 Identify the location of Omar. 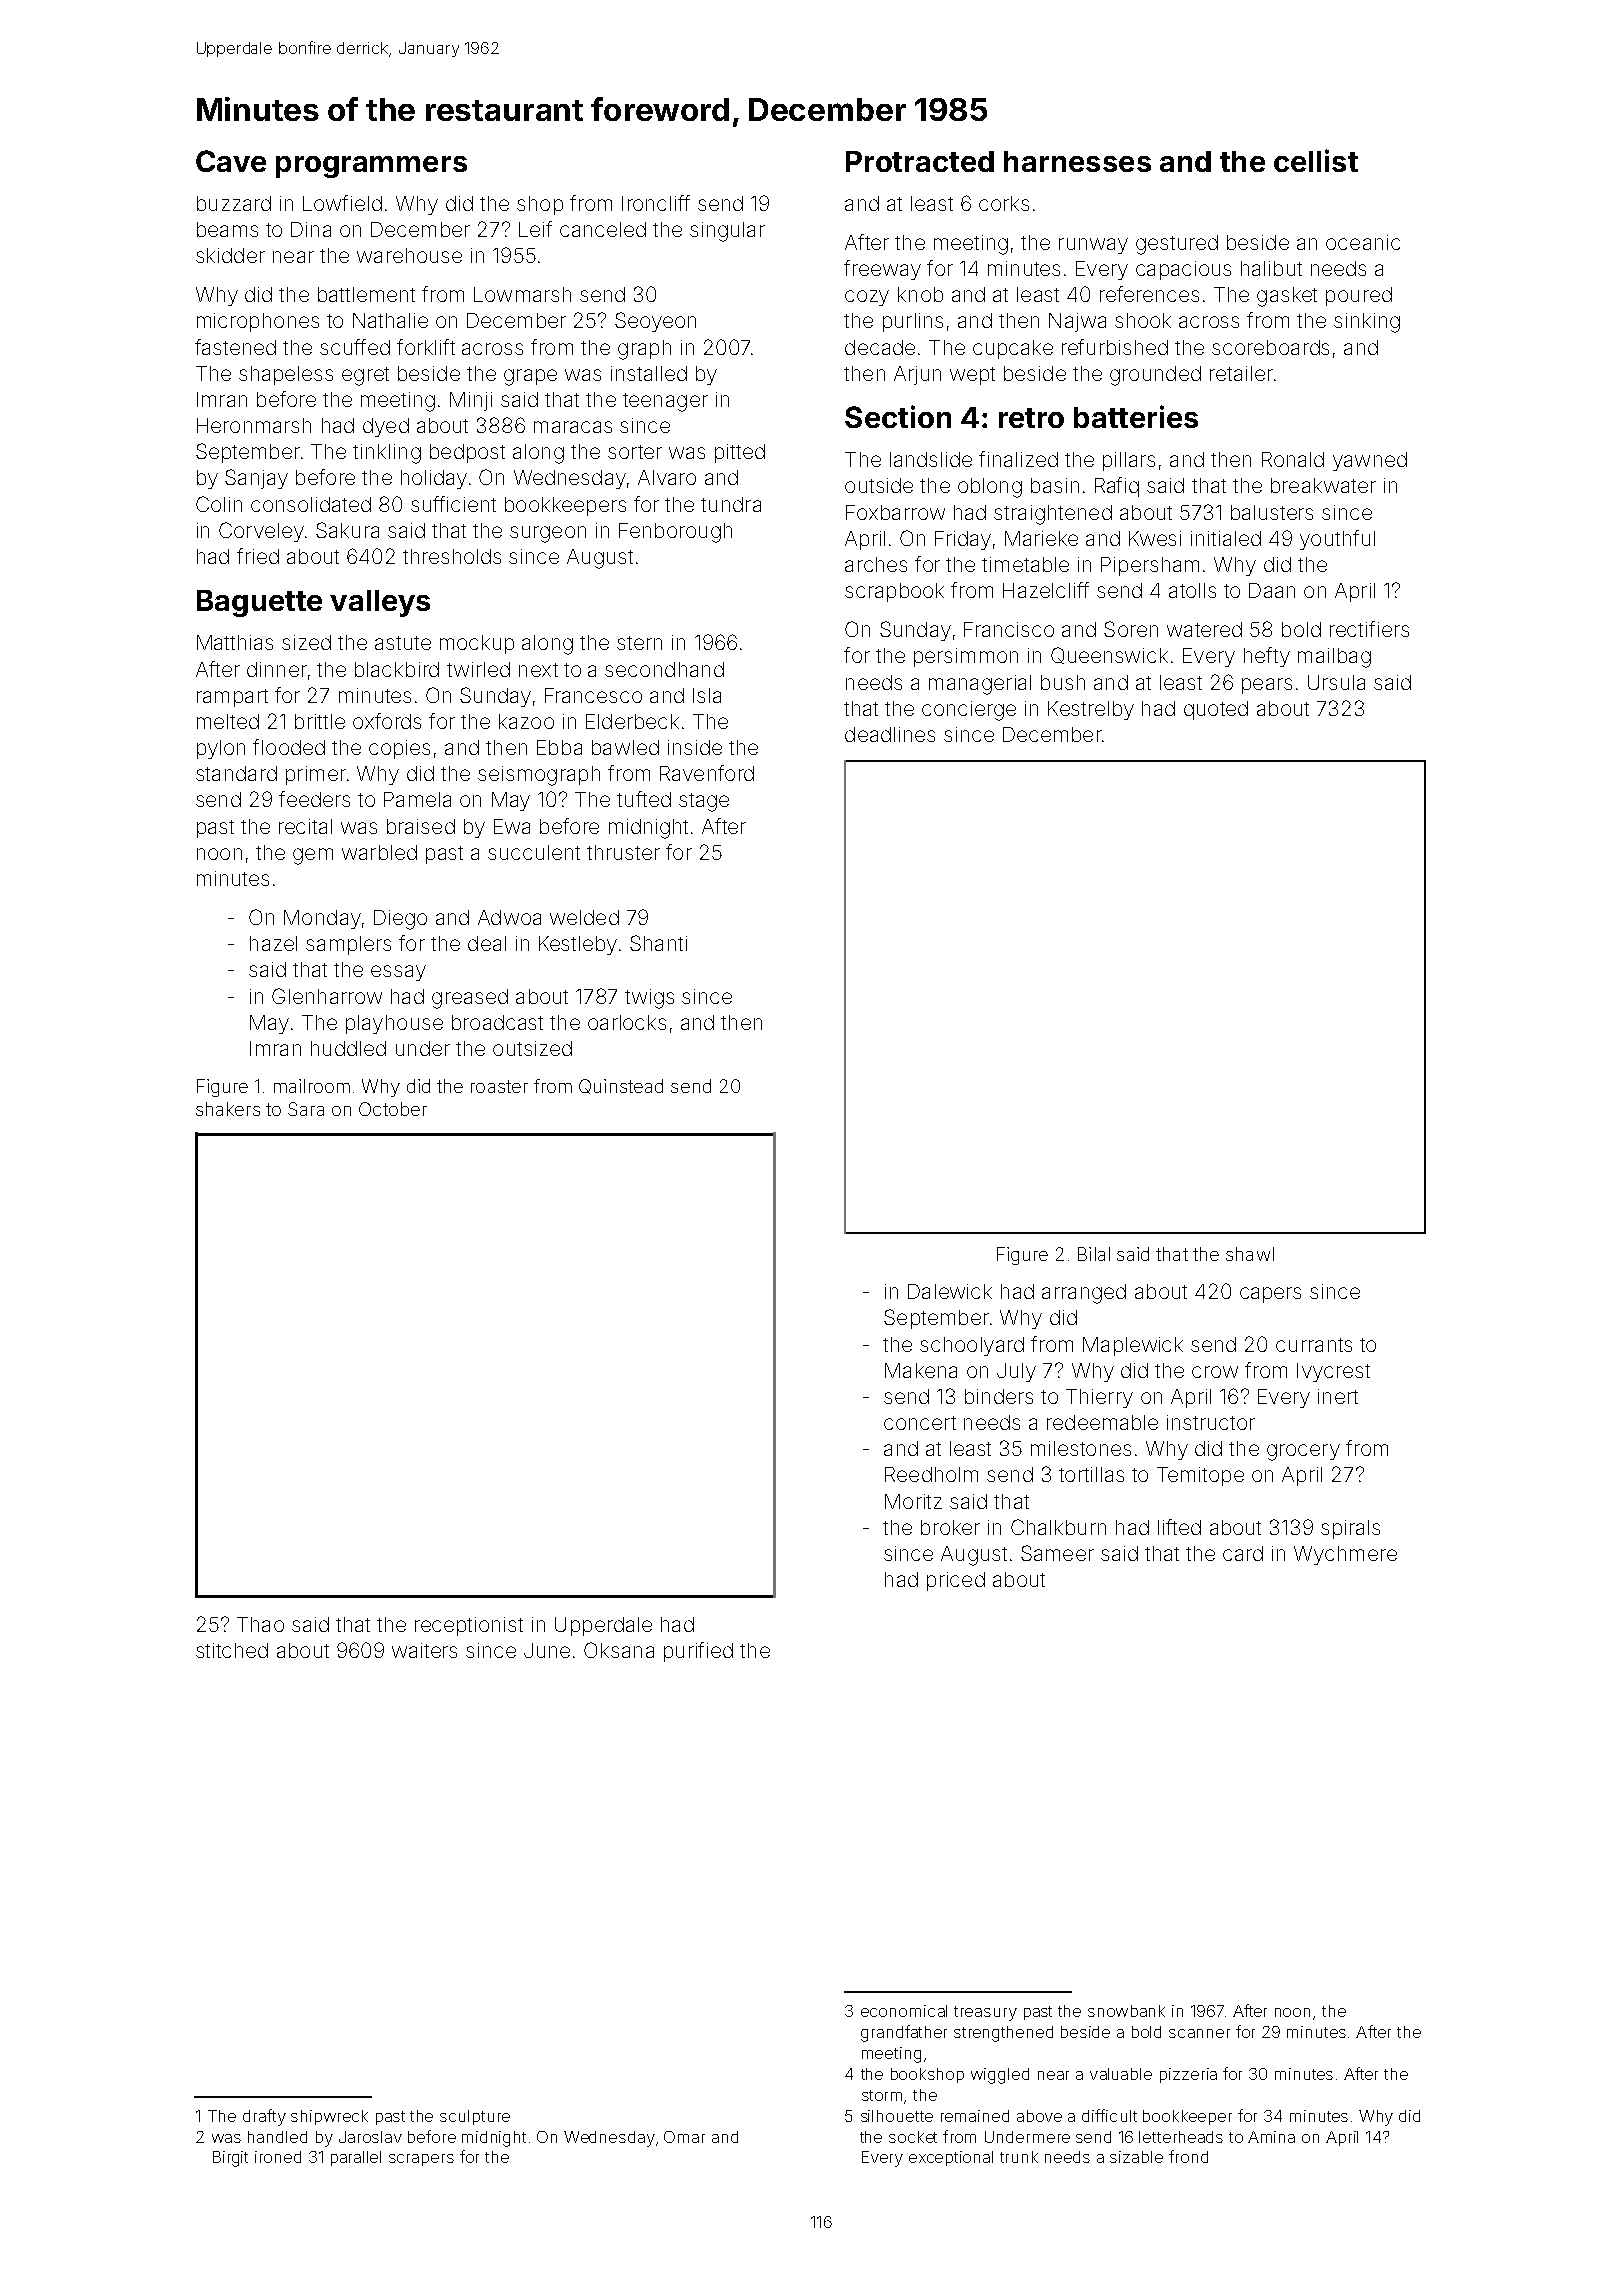
(684, 2137).
